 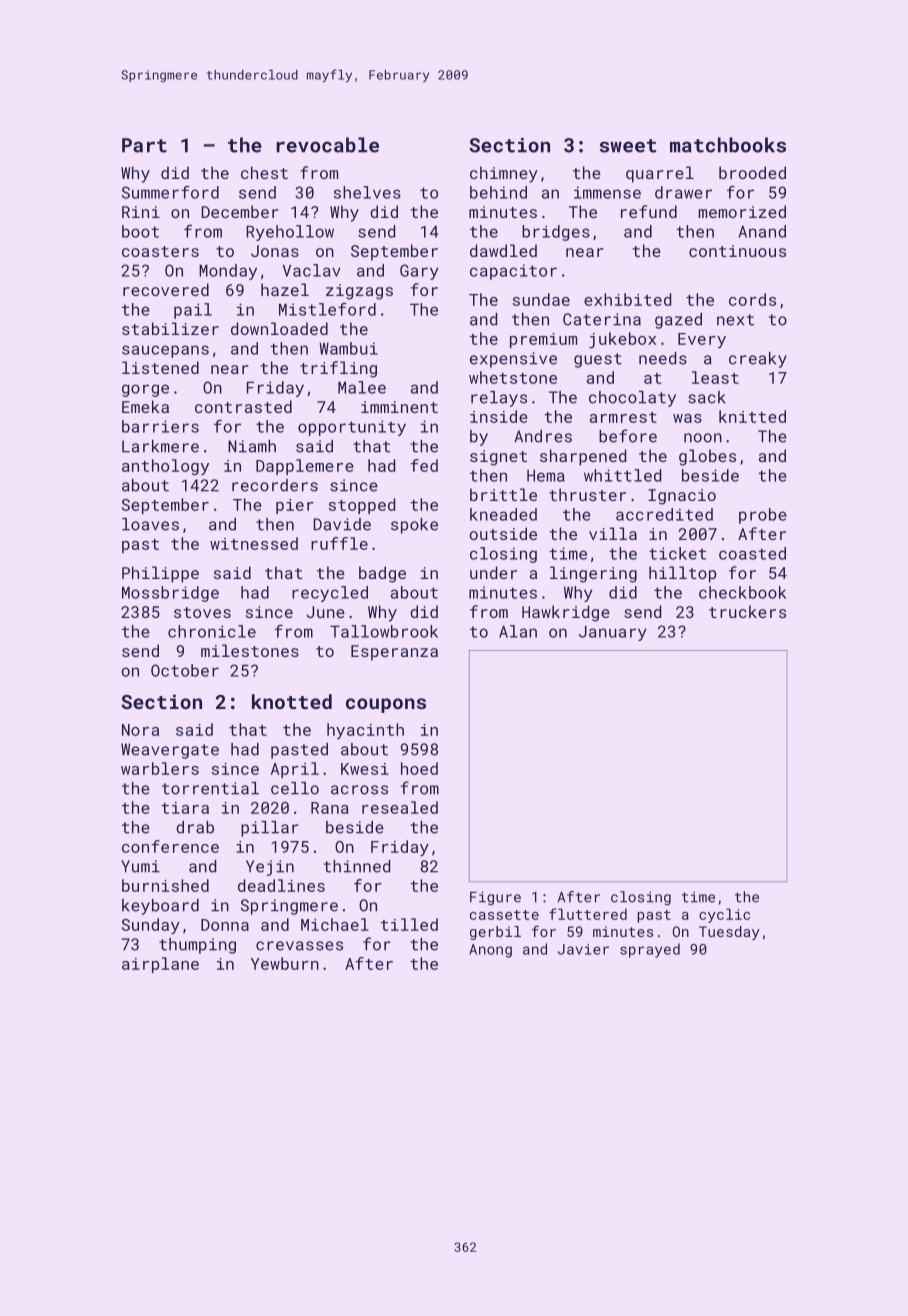 I want to click on Nora, so click(x=140, y=730).
